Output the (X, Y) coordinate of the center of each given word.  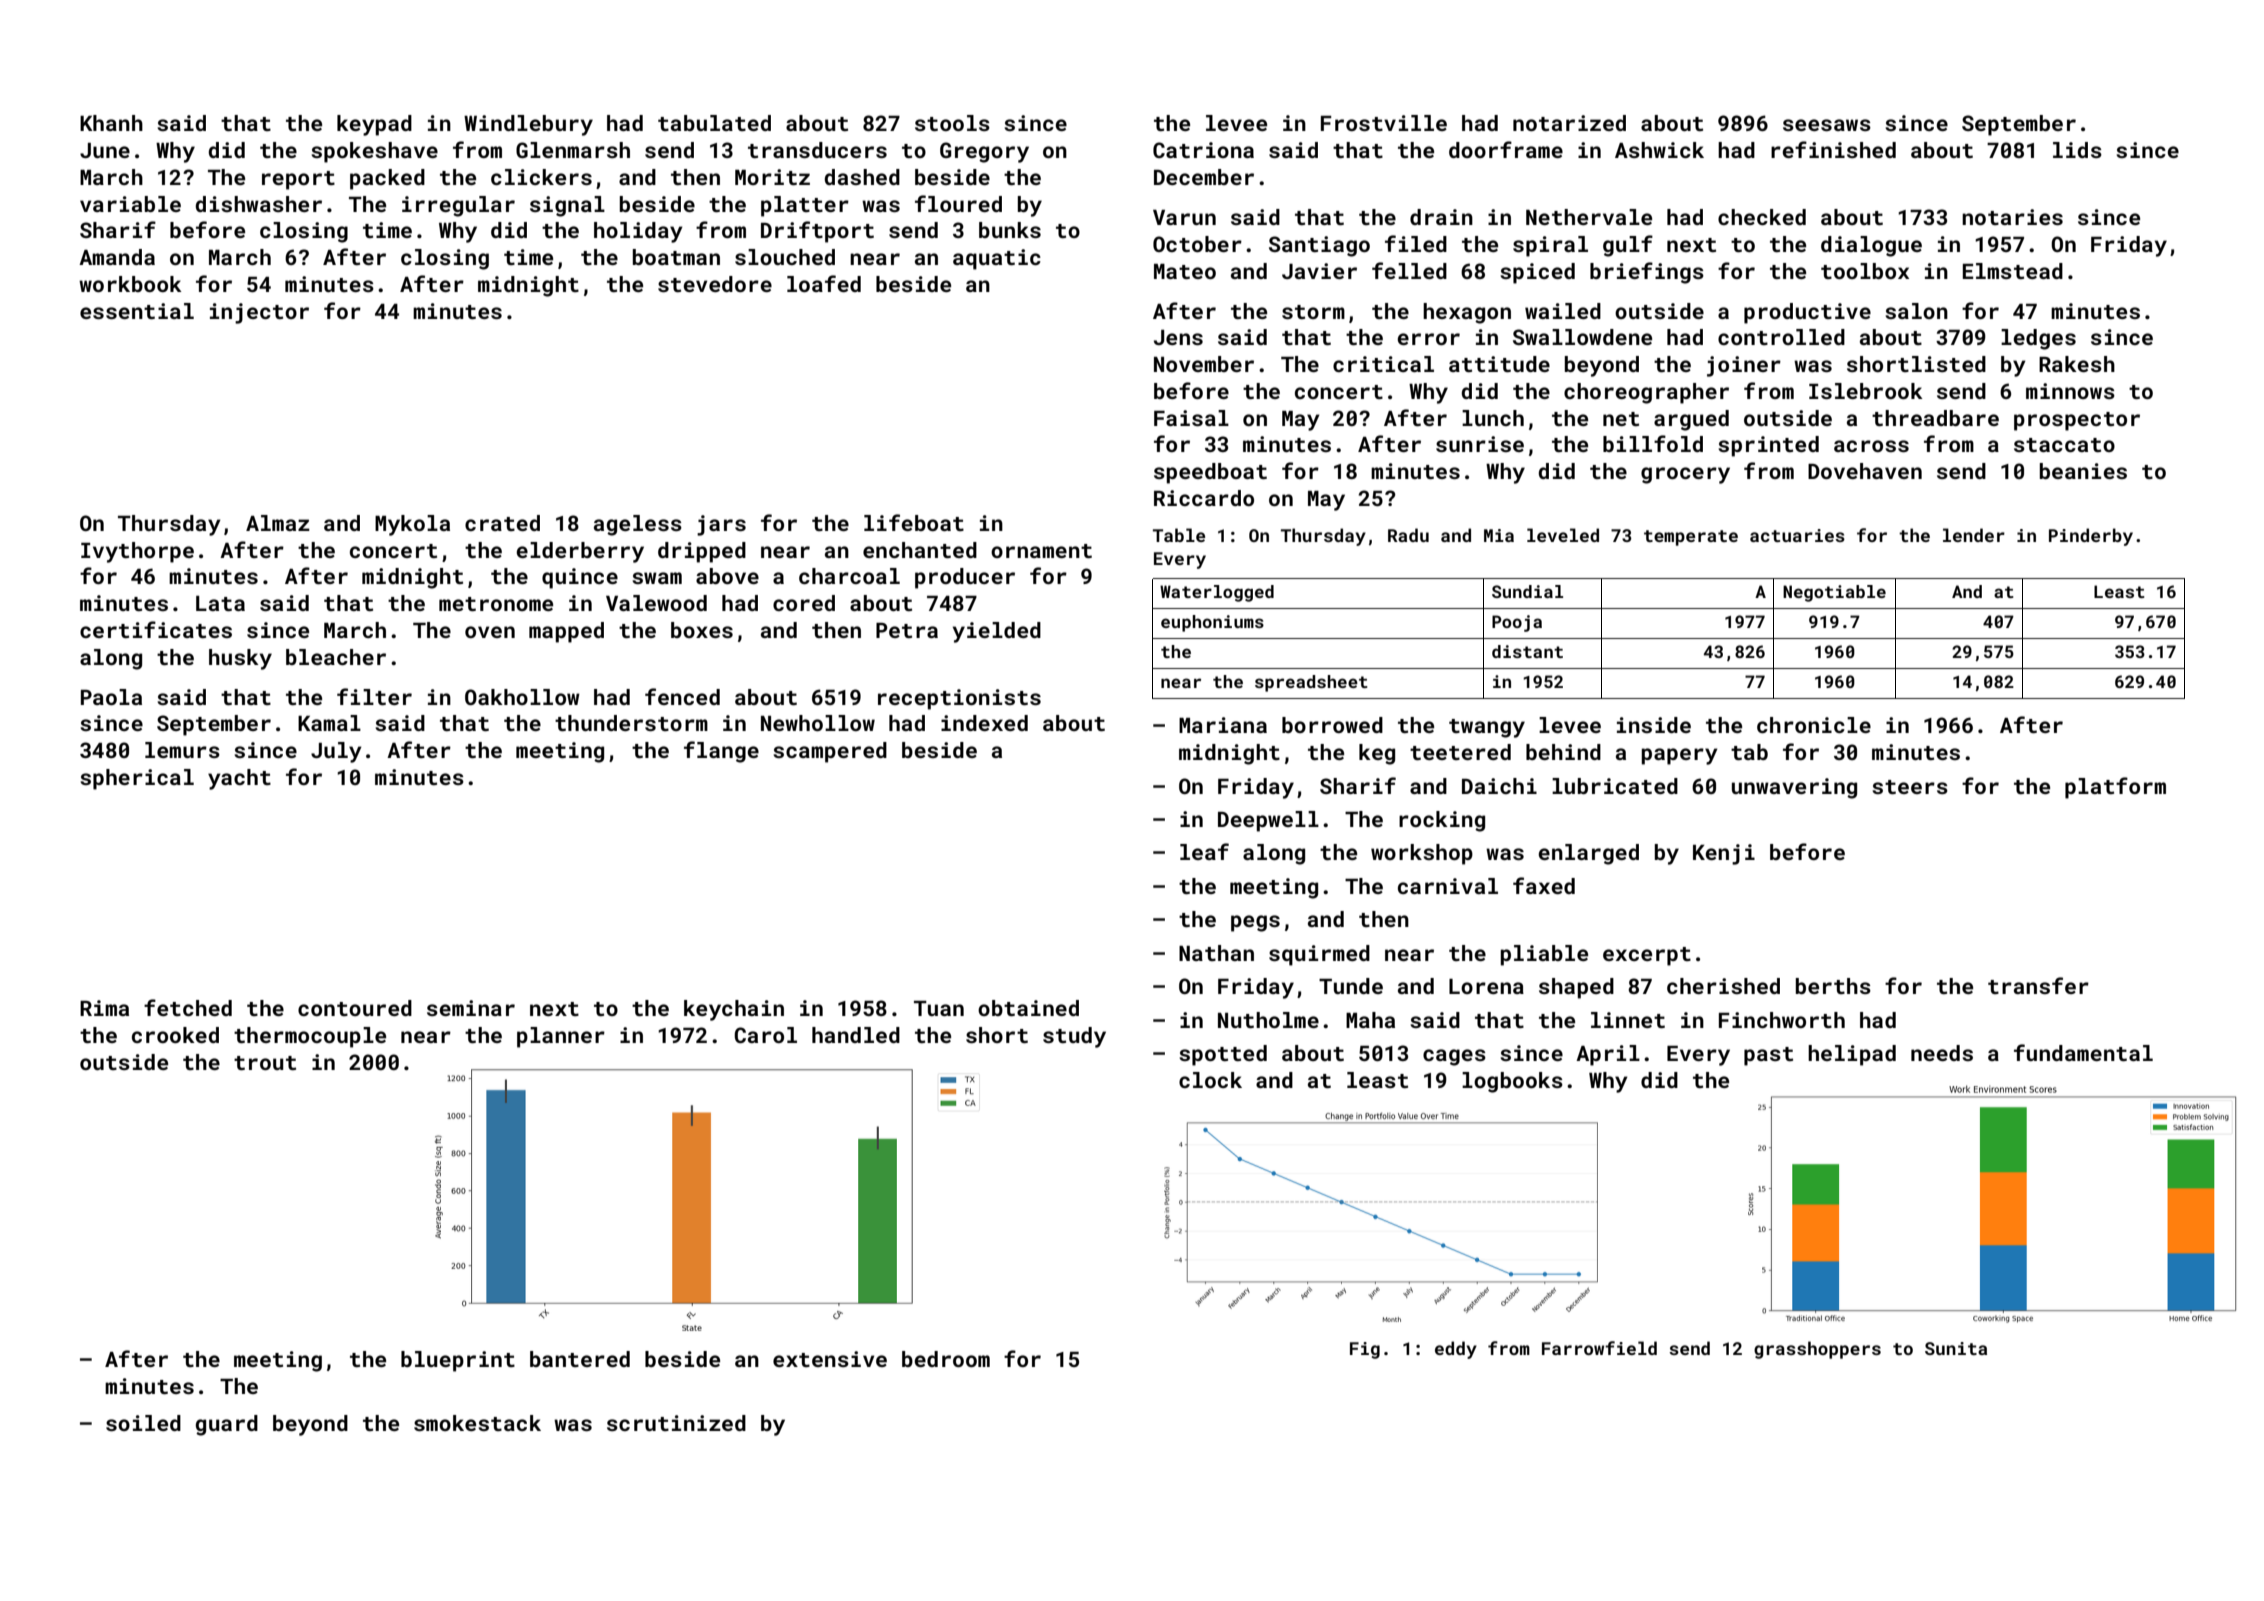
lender (1974, 535)
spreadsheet (1311, 683)
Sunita (1956, 1348)
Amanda (117, 257)
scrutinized (676, 1423)
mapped (566, 632)
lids (2077, 150)
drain (1441, 217)
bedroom (946, 1359)
